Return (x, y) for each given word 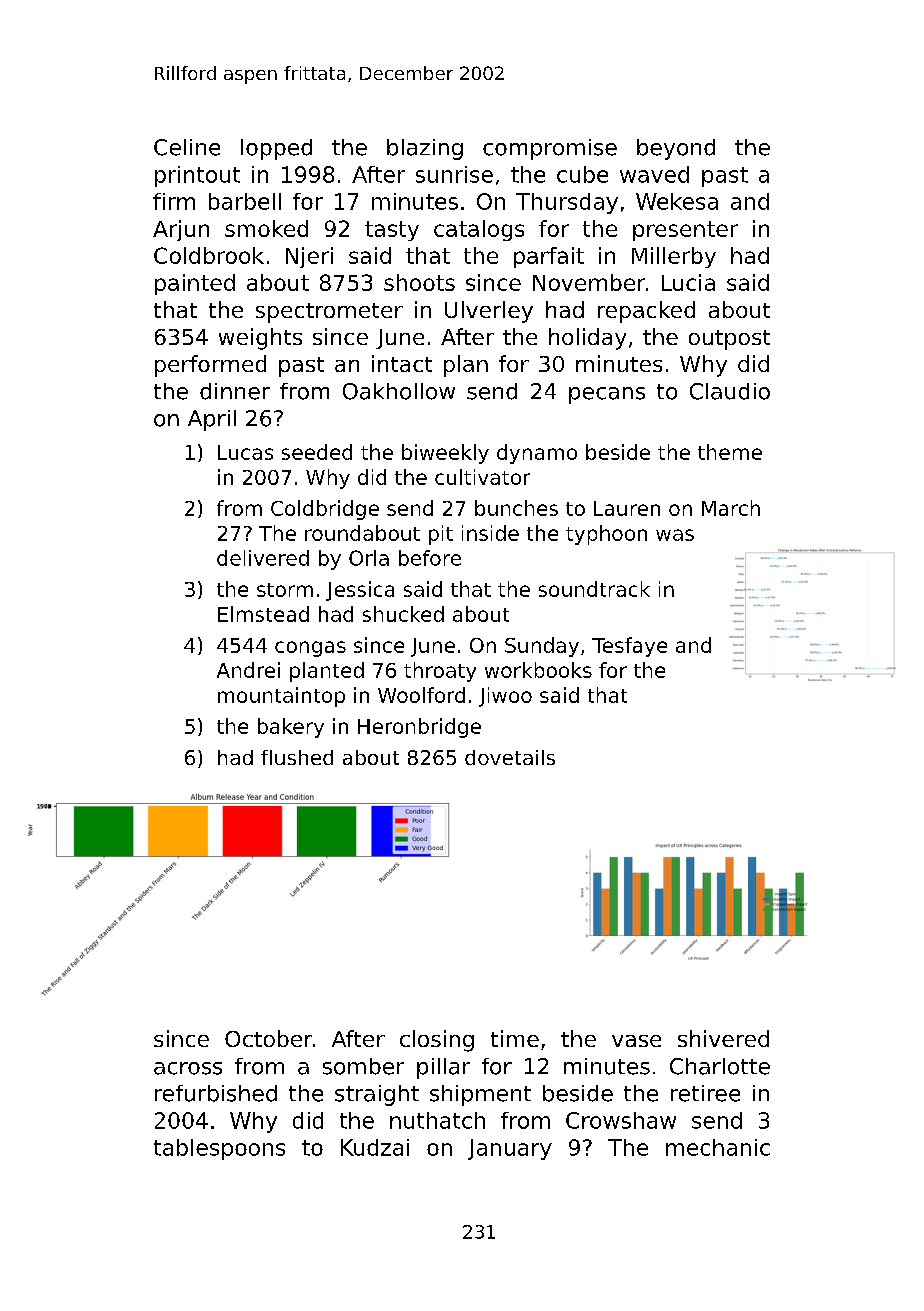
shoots (419, 282)
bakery (291, 728)
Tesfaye (629, 647)
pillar (443, 1068)
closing (437, 1041)
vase (636, 1041)
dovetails (510, 757)
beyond (676, 149)
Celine (187, 147)
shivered (723, 1038)
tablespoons (219, 1149)
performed (210, 366)
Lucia (688, 282)
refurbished (216, 1093)
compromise (550, 149)
